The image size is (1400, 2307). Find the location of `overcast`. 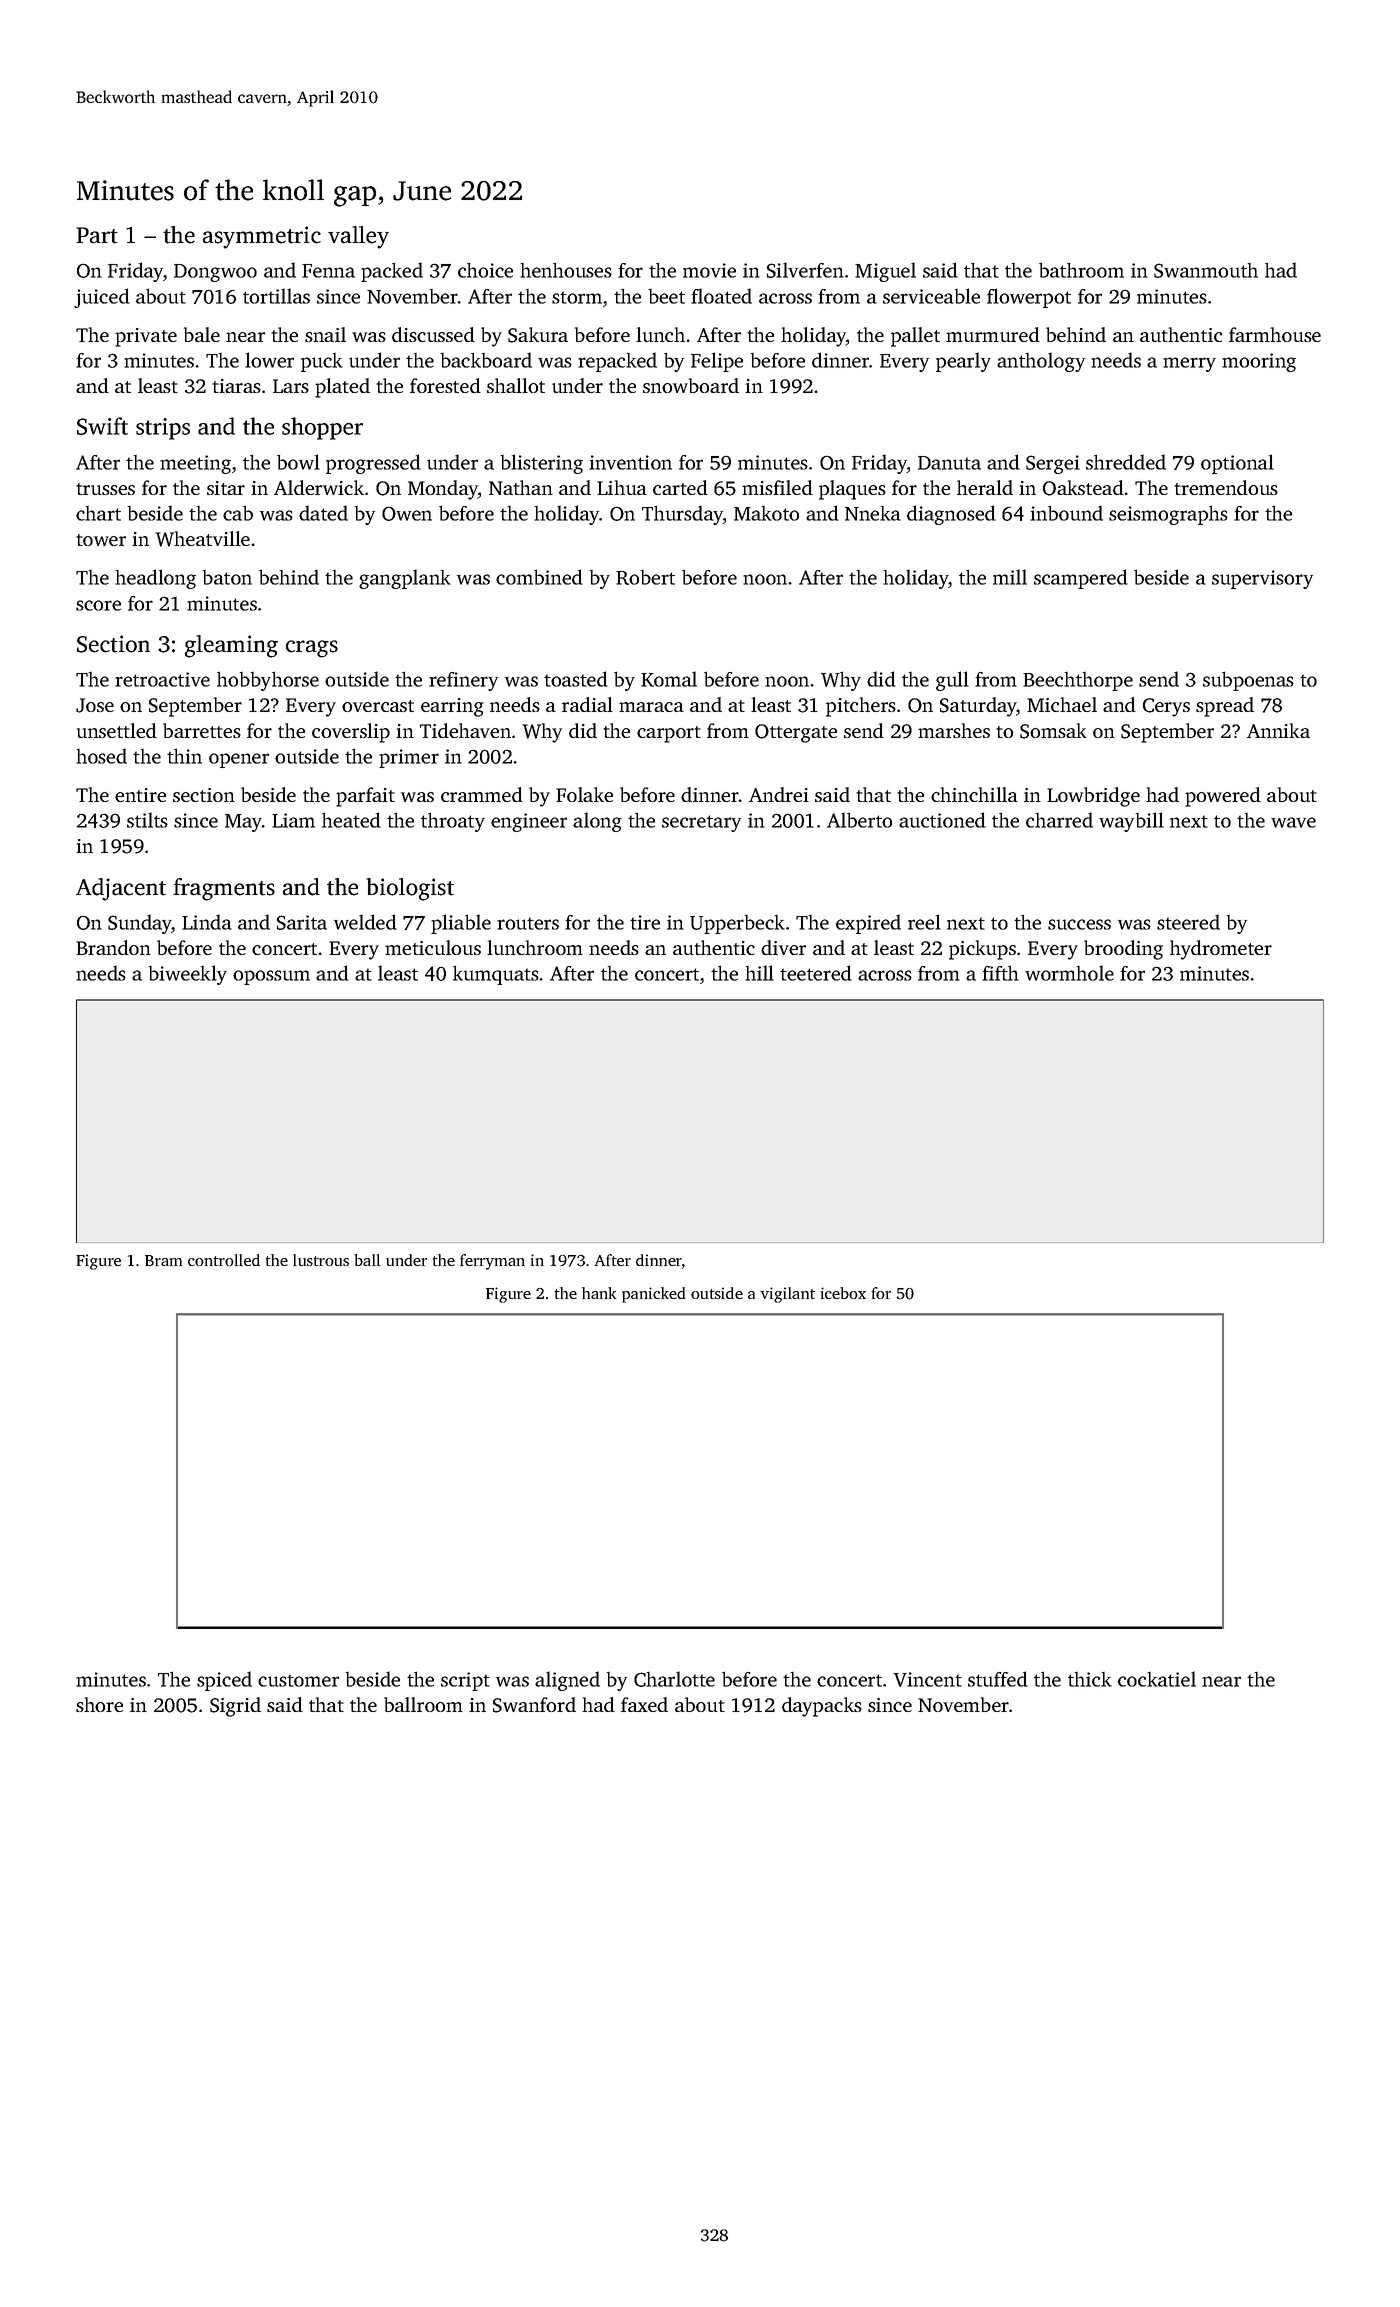

overcast is located at coordinates (378, 706).
